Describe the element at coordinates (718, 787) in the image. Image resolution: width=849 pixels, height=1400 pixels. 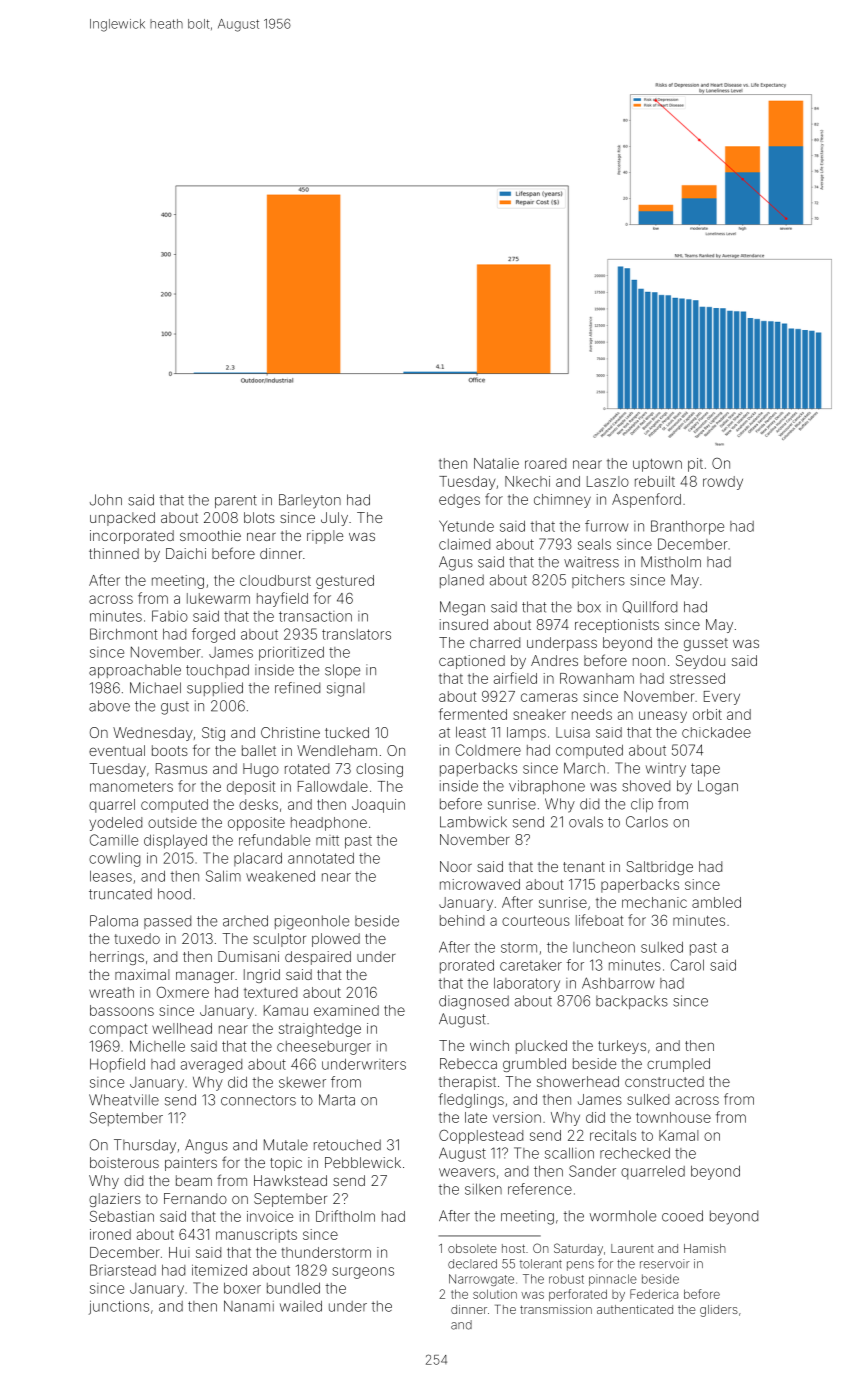
I see `Logan` at that location.
